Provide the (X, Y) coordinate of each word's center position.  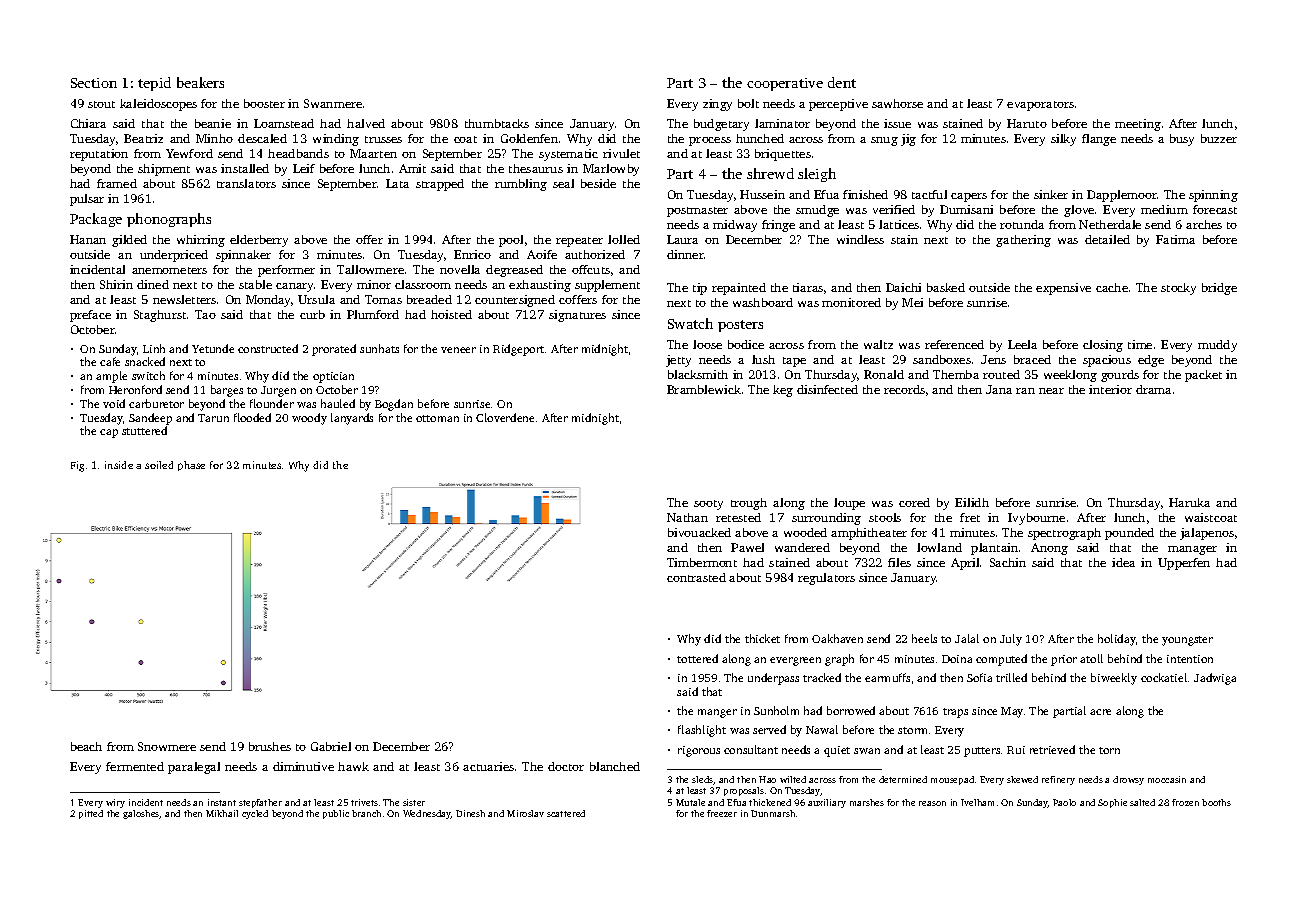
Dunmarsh (773, 813)
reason (932, 803)
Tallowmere (370, 269)
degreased (514, 271)
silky (1063, 140)
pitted (91, 814)
